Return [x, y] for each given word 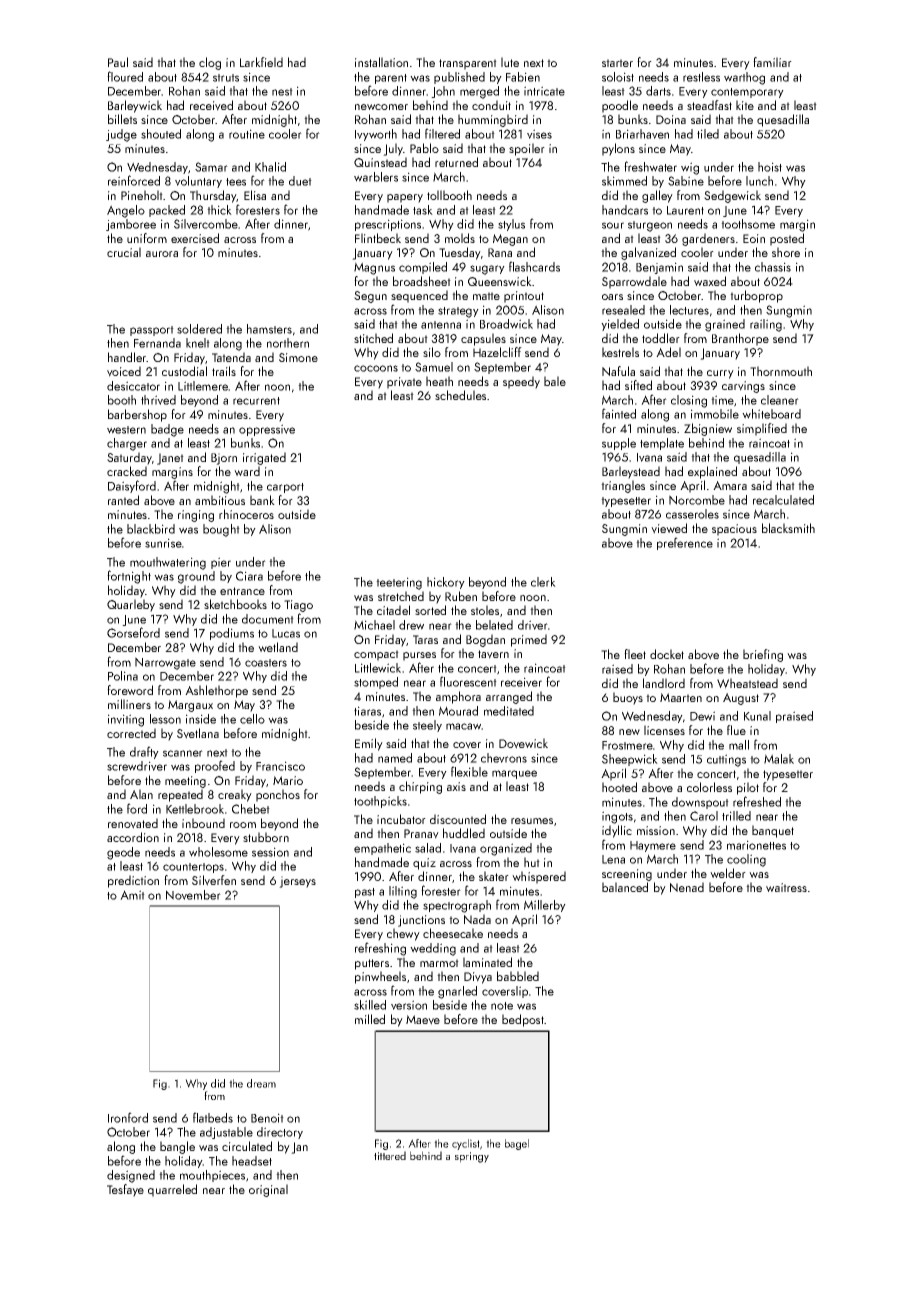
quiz [424, 864]
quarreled [172, 1190]
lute [510, 62]
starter [617, 63]
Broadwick [506, 324]
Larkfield [261, 62]
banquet [773, 831]
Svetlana [198, 733]
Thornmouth [781, 371]
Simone [298, 357]
